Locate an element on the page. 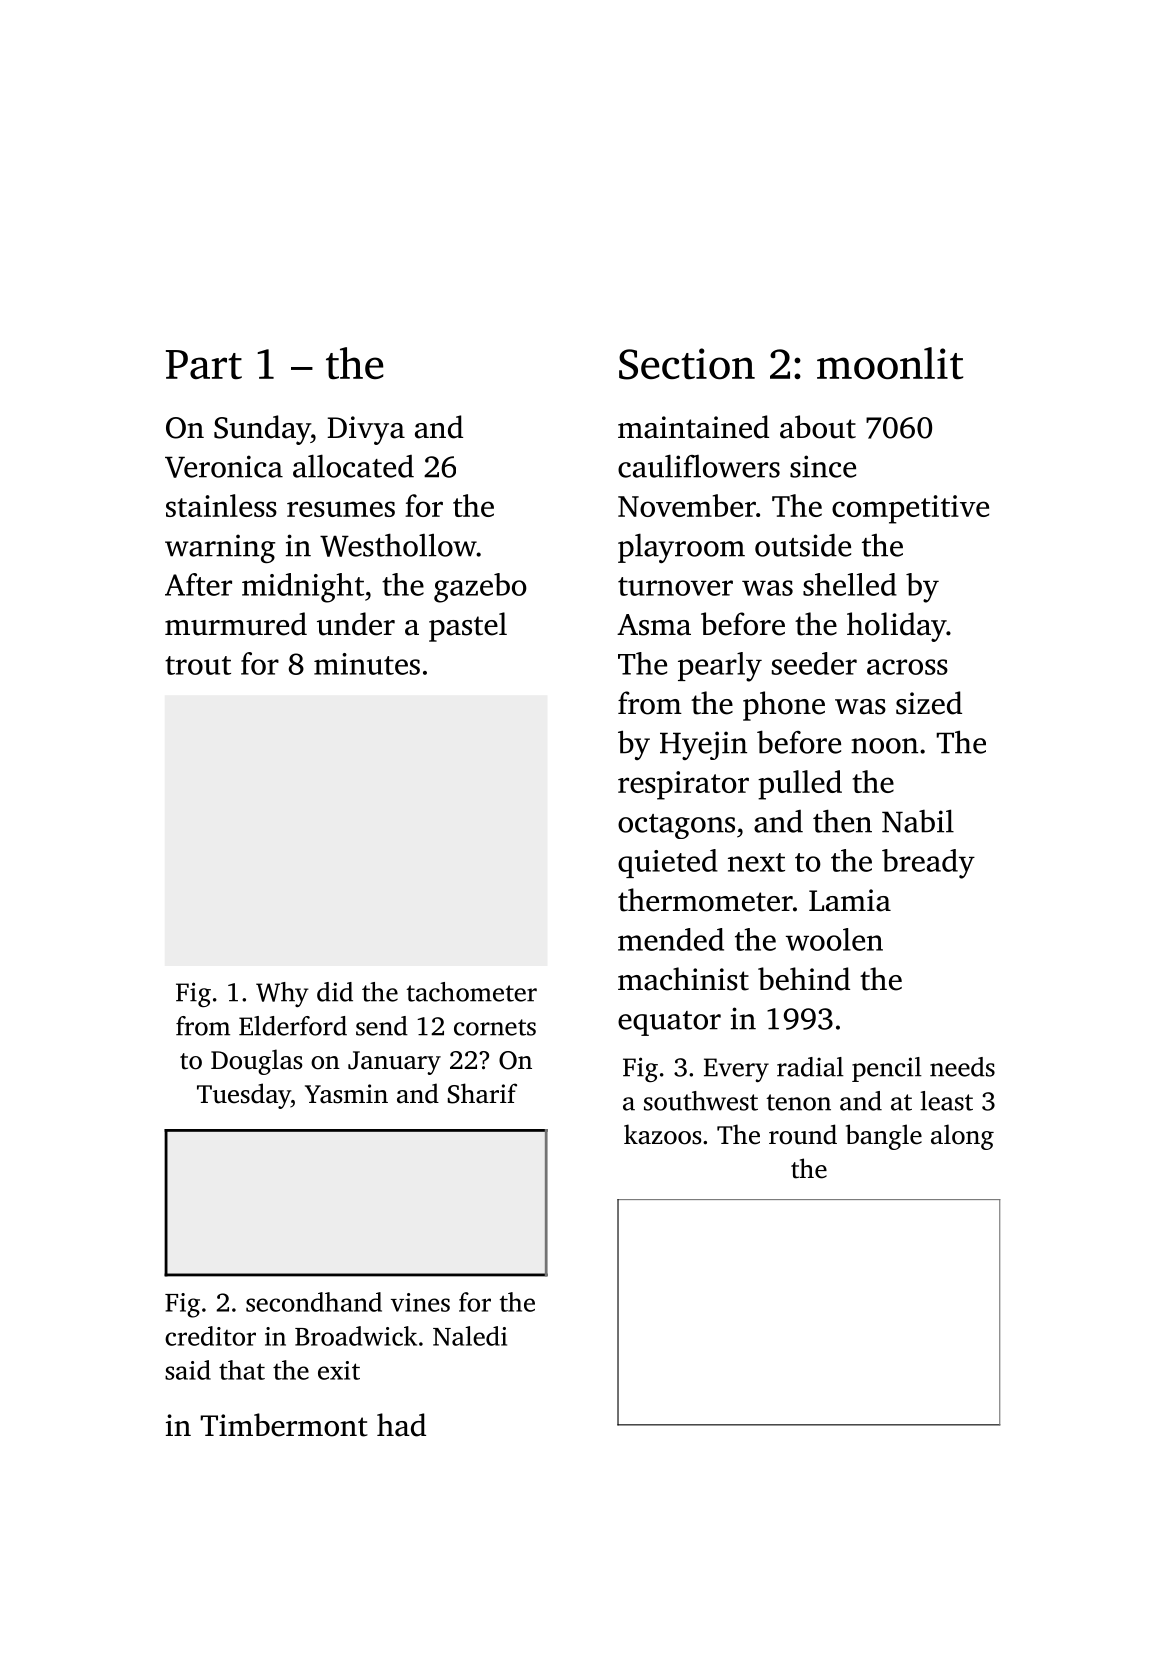 The height and width of the document is (1654, 1165). Timbermont is located at coordinates (284, 1425).
